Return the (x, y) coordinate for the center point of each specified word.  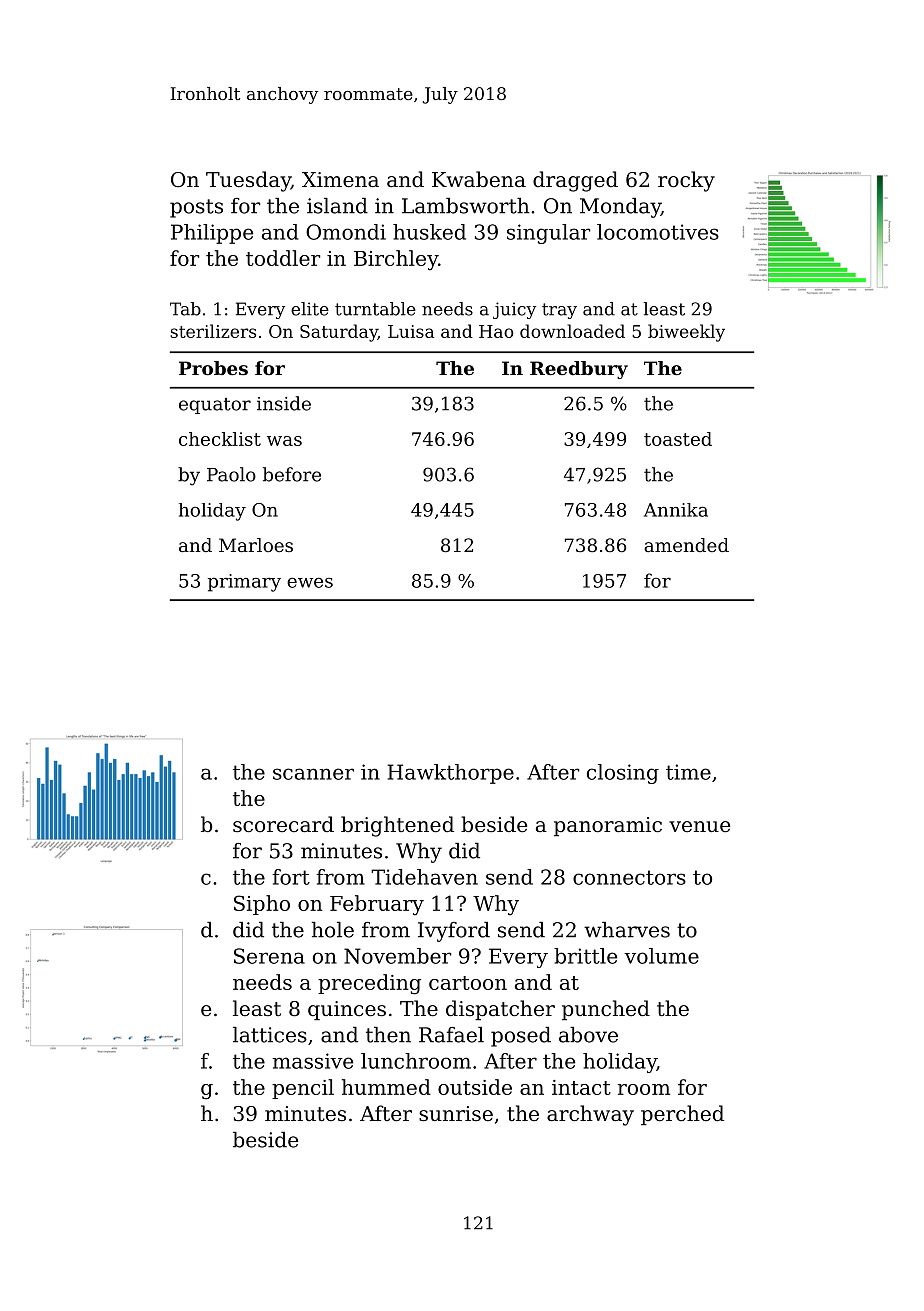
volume (661, 956)
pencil (303, 1089)
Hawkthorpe (450, 774)
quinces (347, 1010)
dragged (575, 181)
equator (215, 406)
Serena (269, 956)
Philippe (212, 234)
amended (686, 545)
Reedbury (579, 370)
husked (429, 232)
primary (244, 583)
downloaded (572, 331)
